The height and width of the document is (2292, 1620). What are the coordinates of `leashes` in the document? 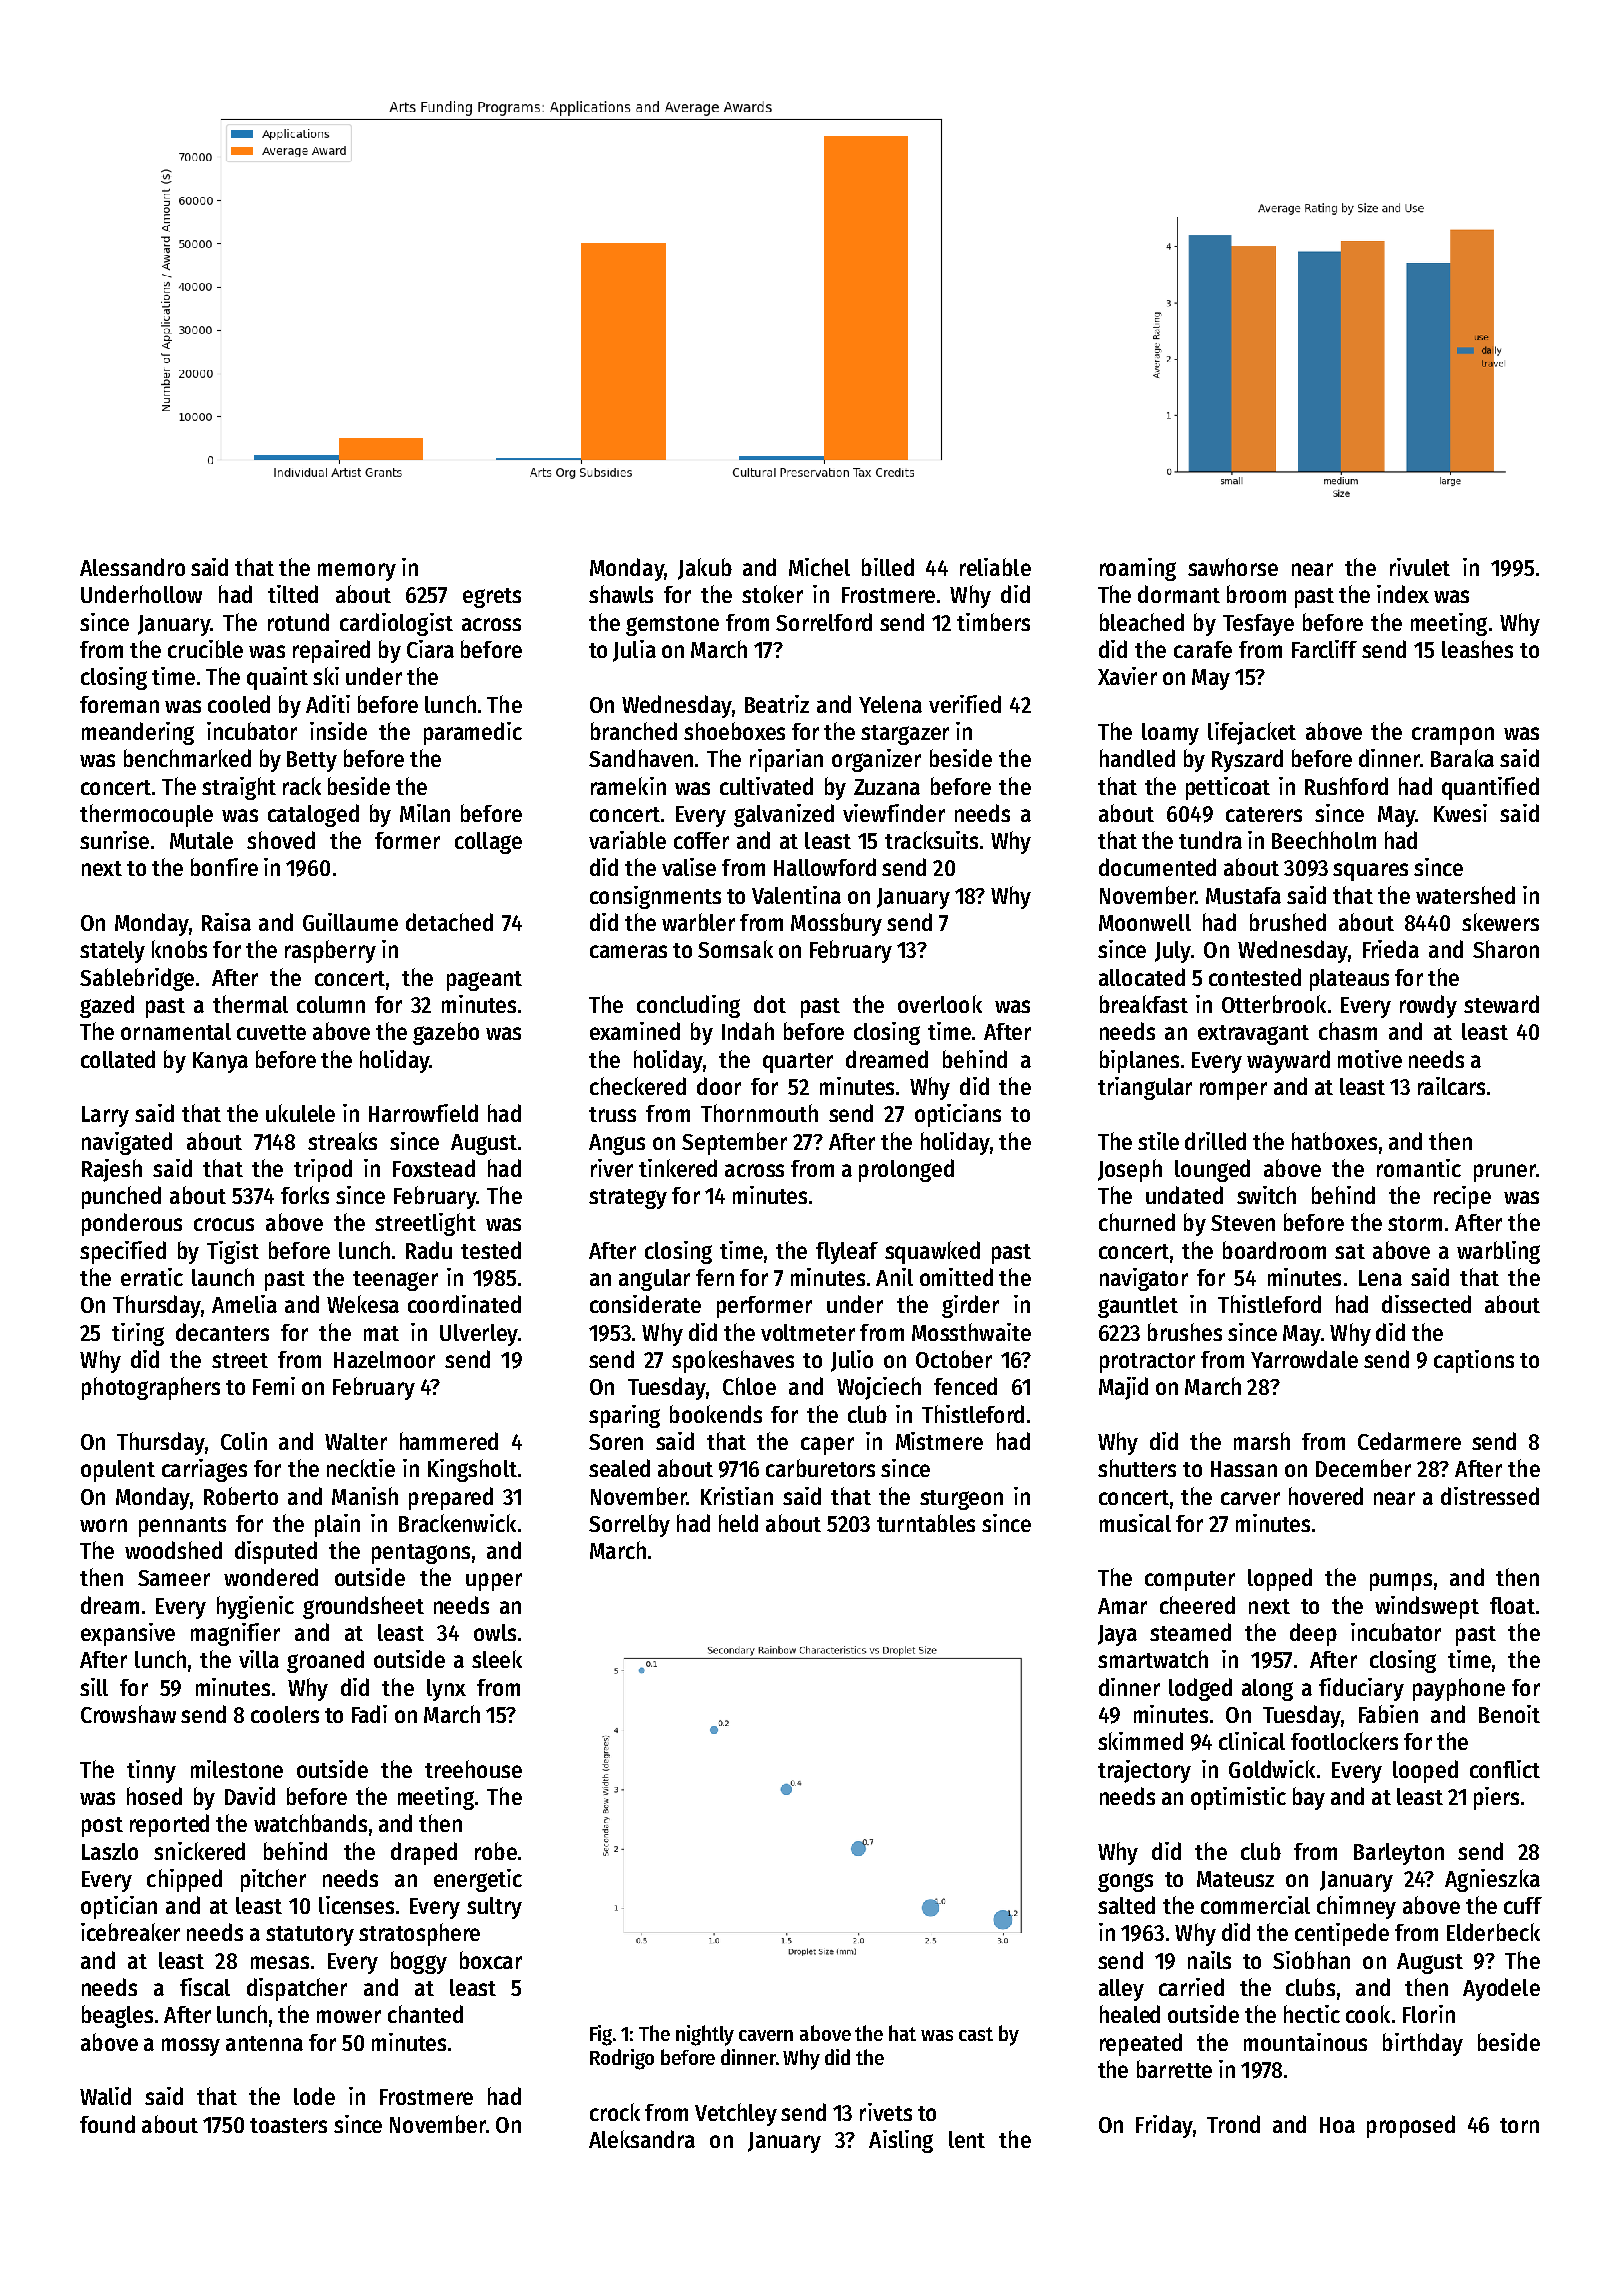 It's located at (1477, 649).
